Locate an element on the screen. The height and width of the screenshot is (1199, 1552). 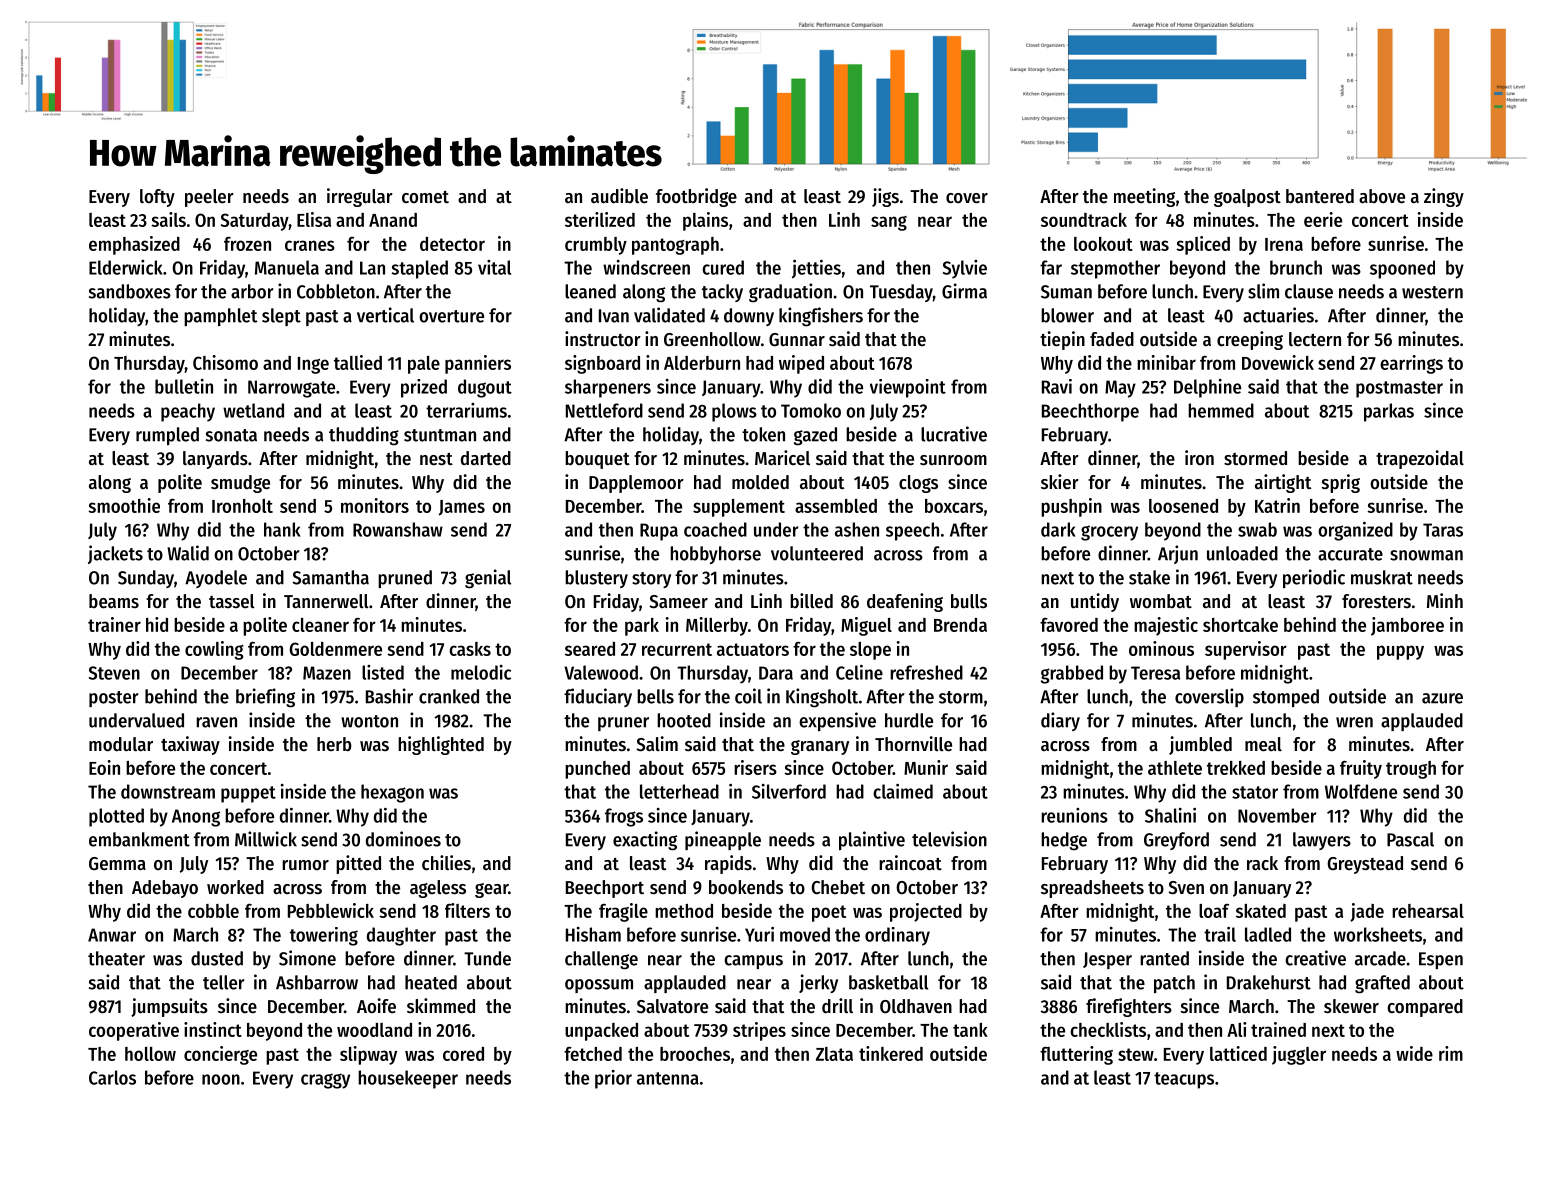
skier is located at coordinates (1060, 482).
